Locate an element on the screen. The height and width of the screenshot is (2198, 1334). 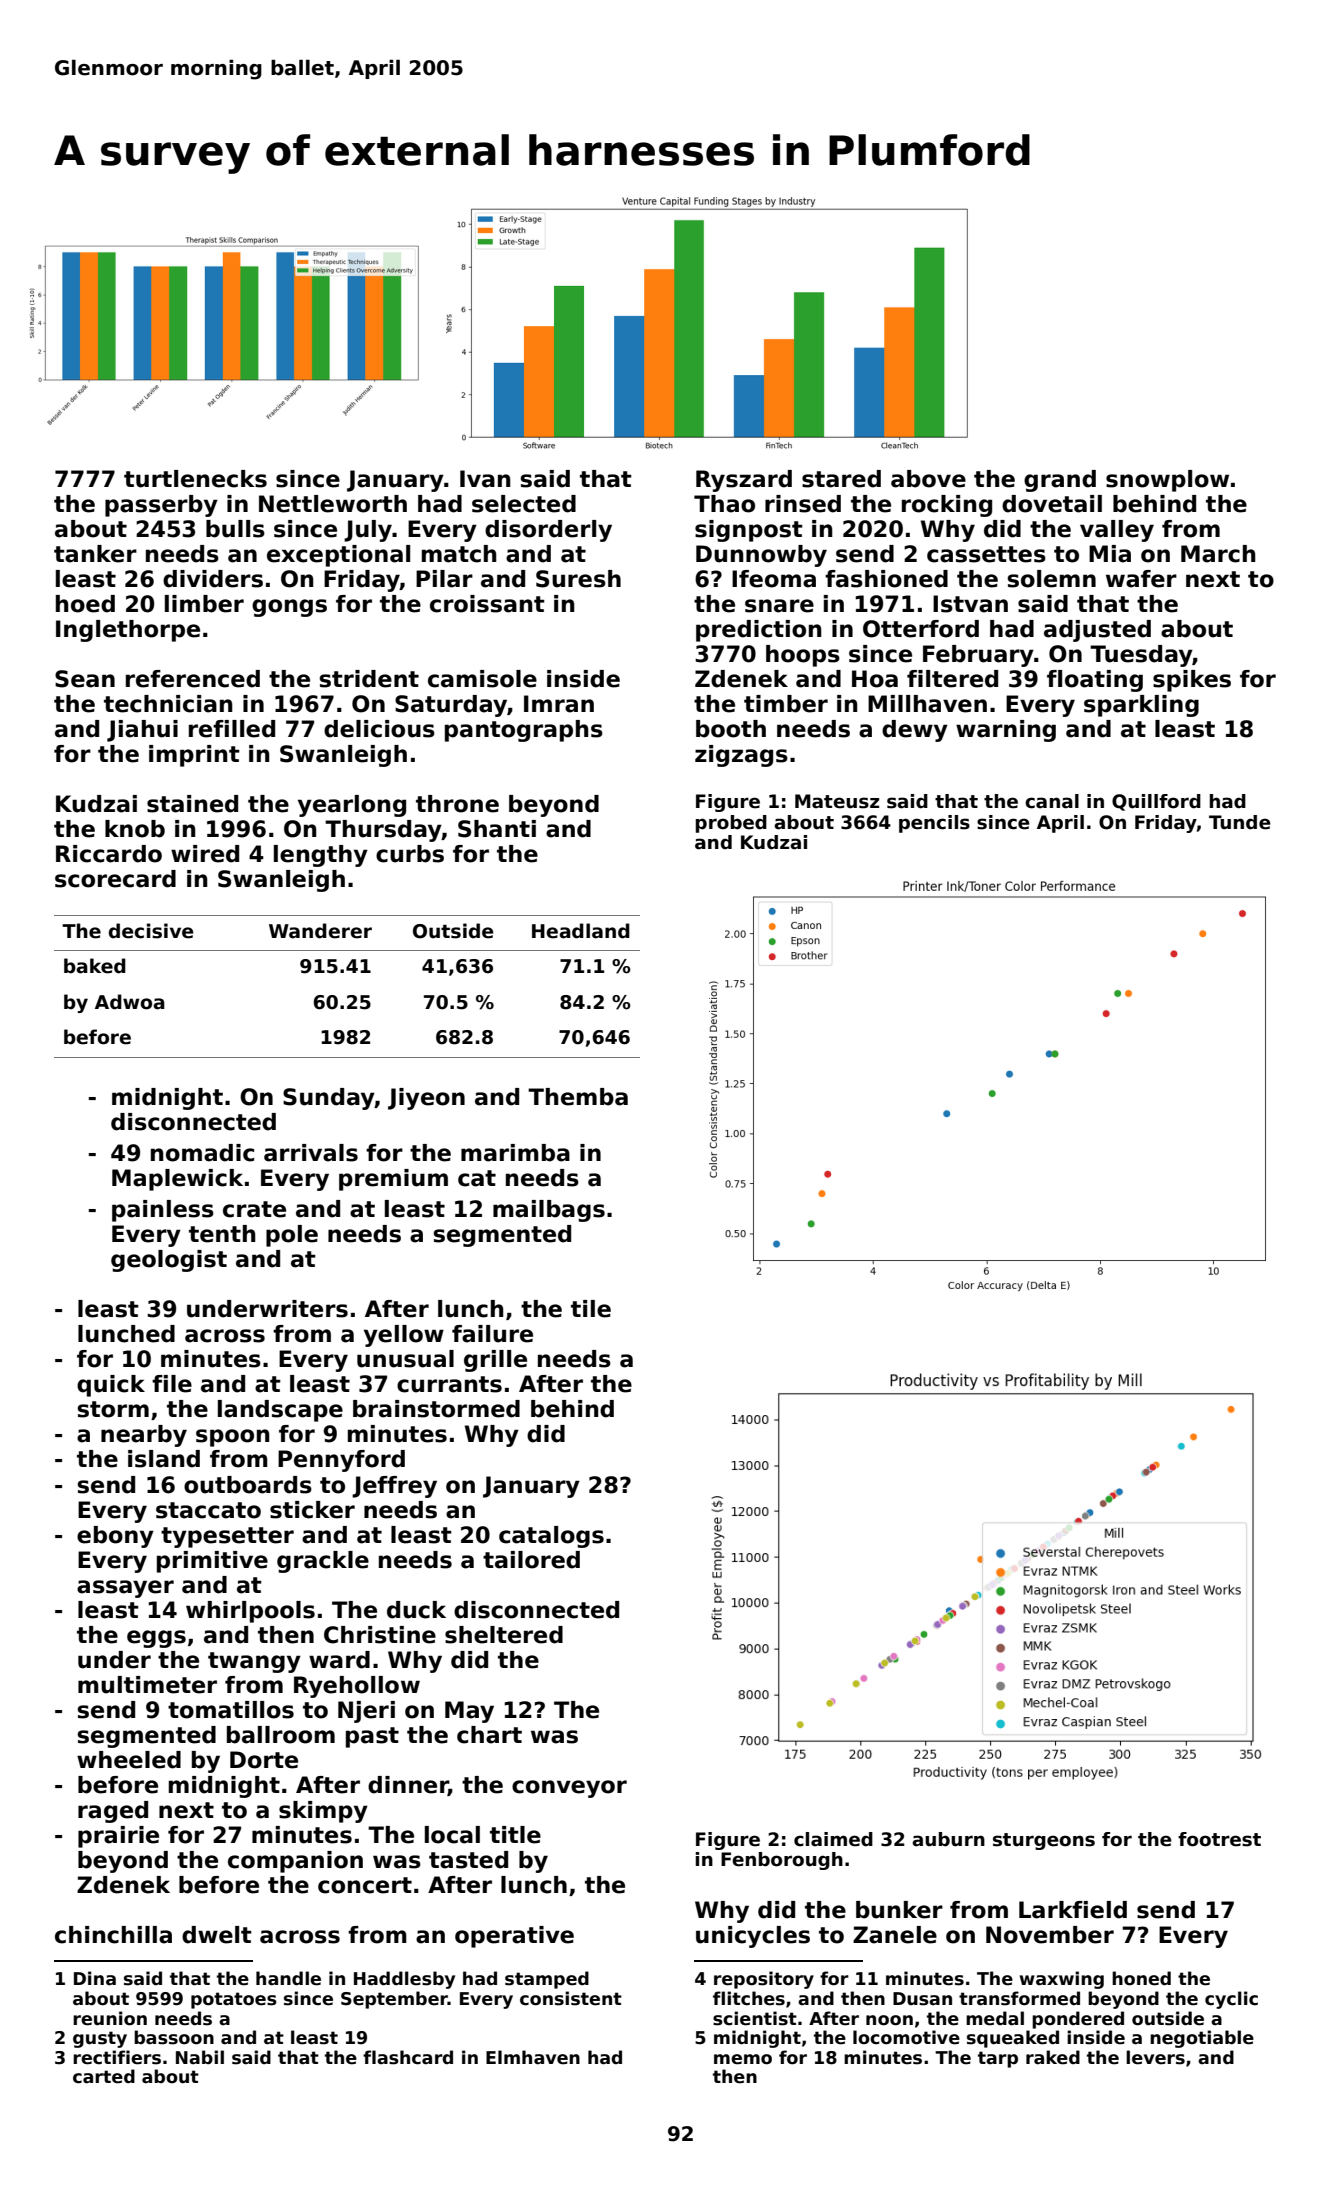
catalogs is located at coordinates (551, 1537).
